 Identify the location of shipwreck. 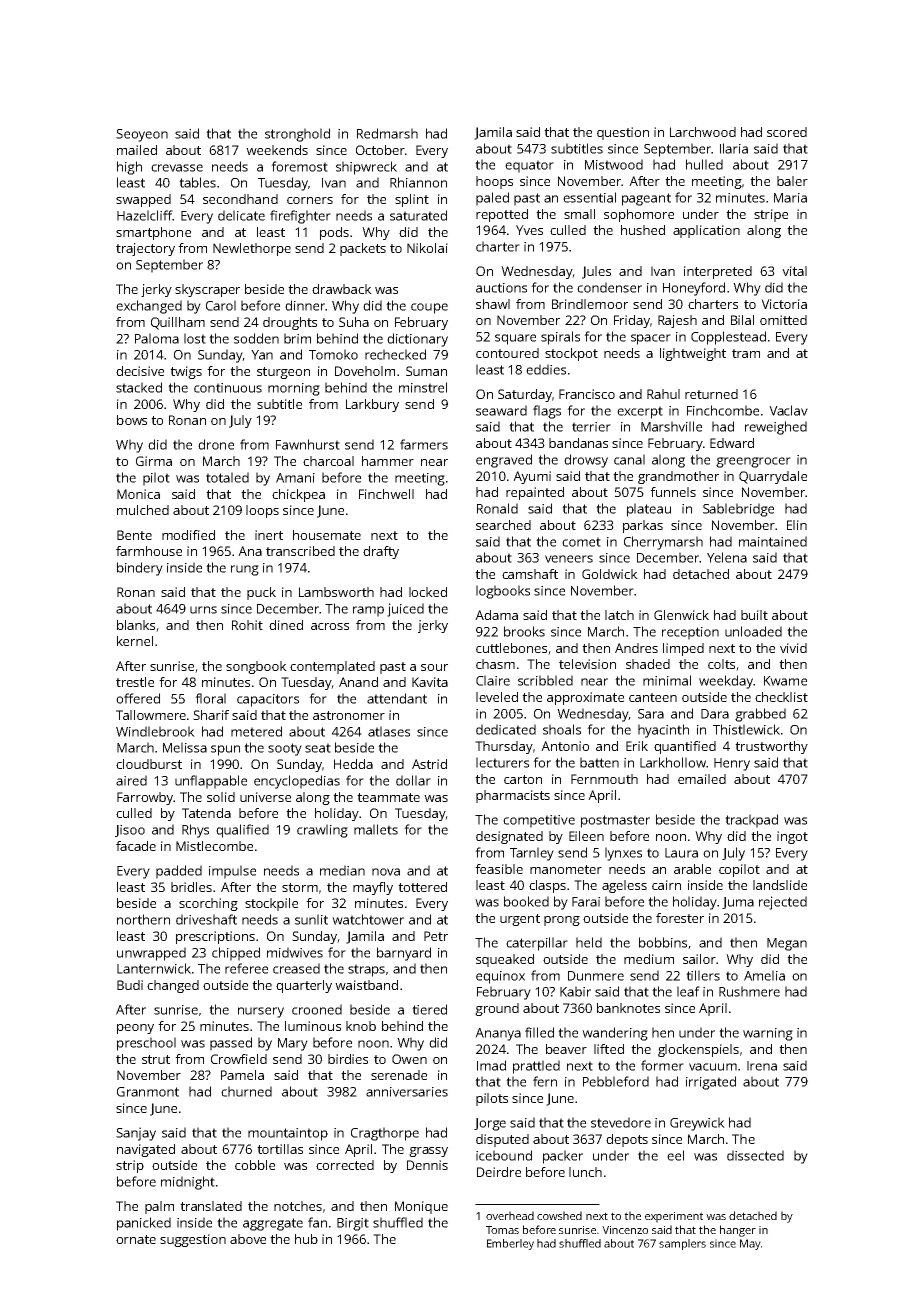
(366, 168).
